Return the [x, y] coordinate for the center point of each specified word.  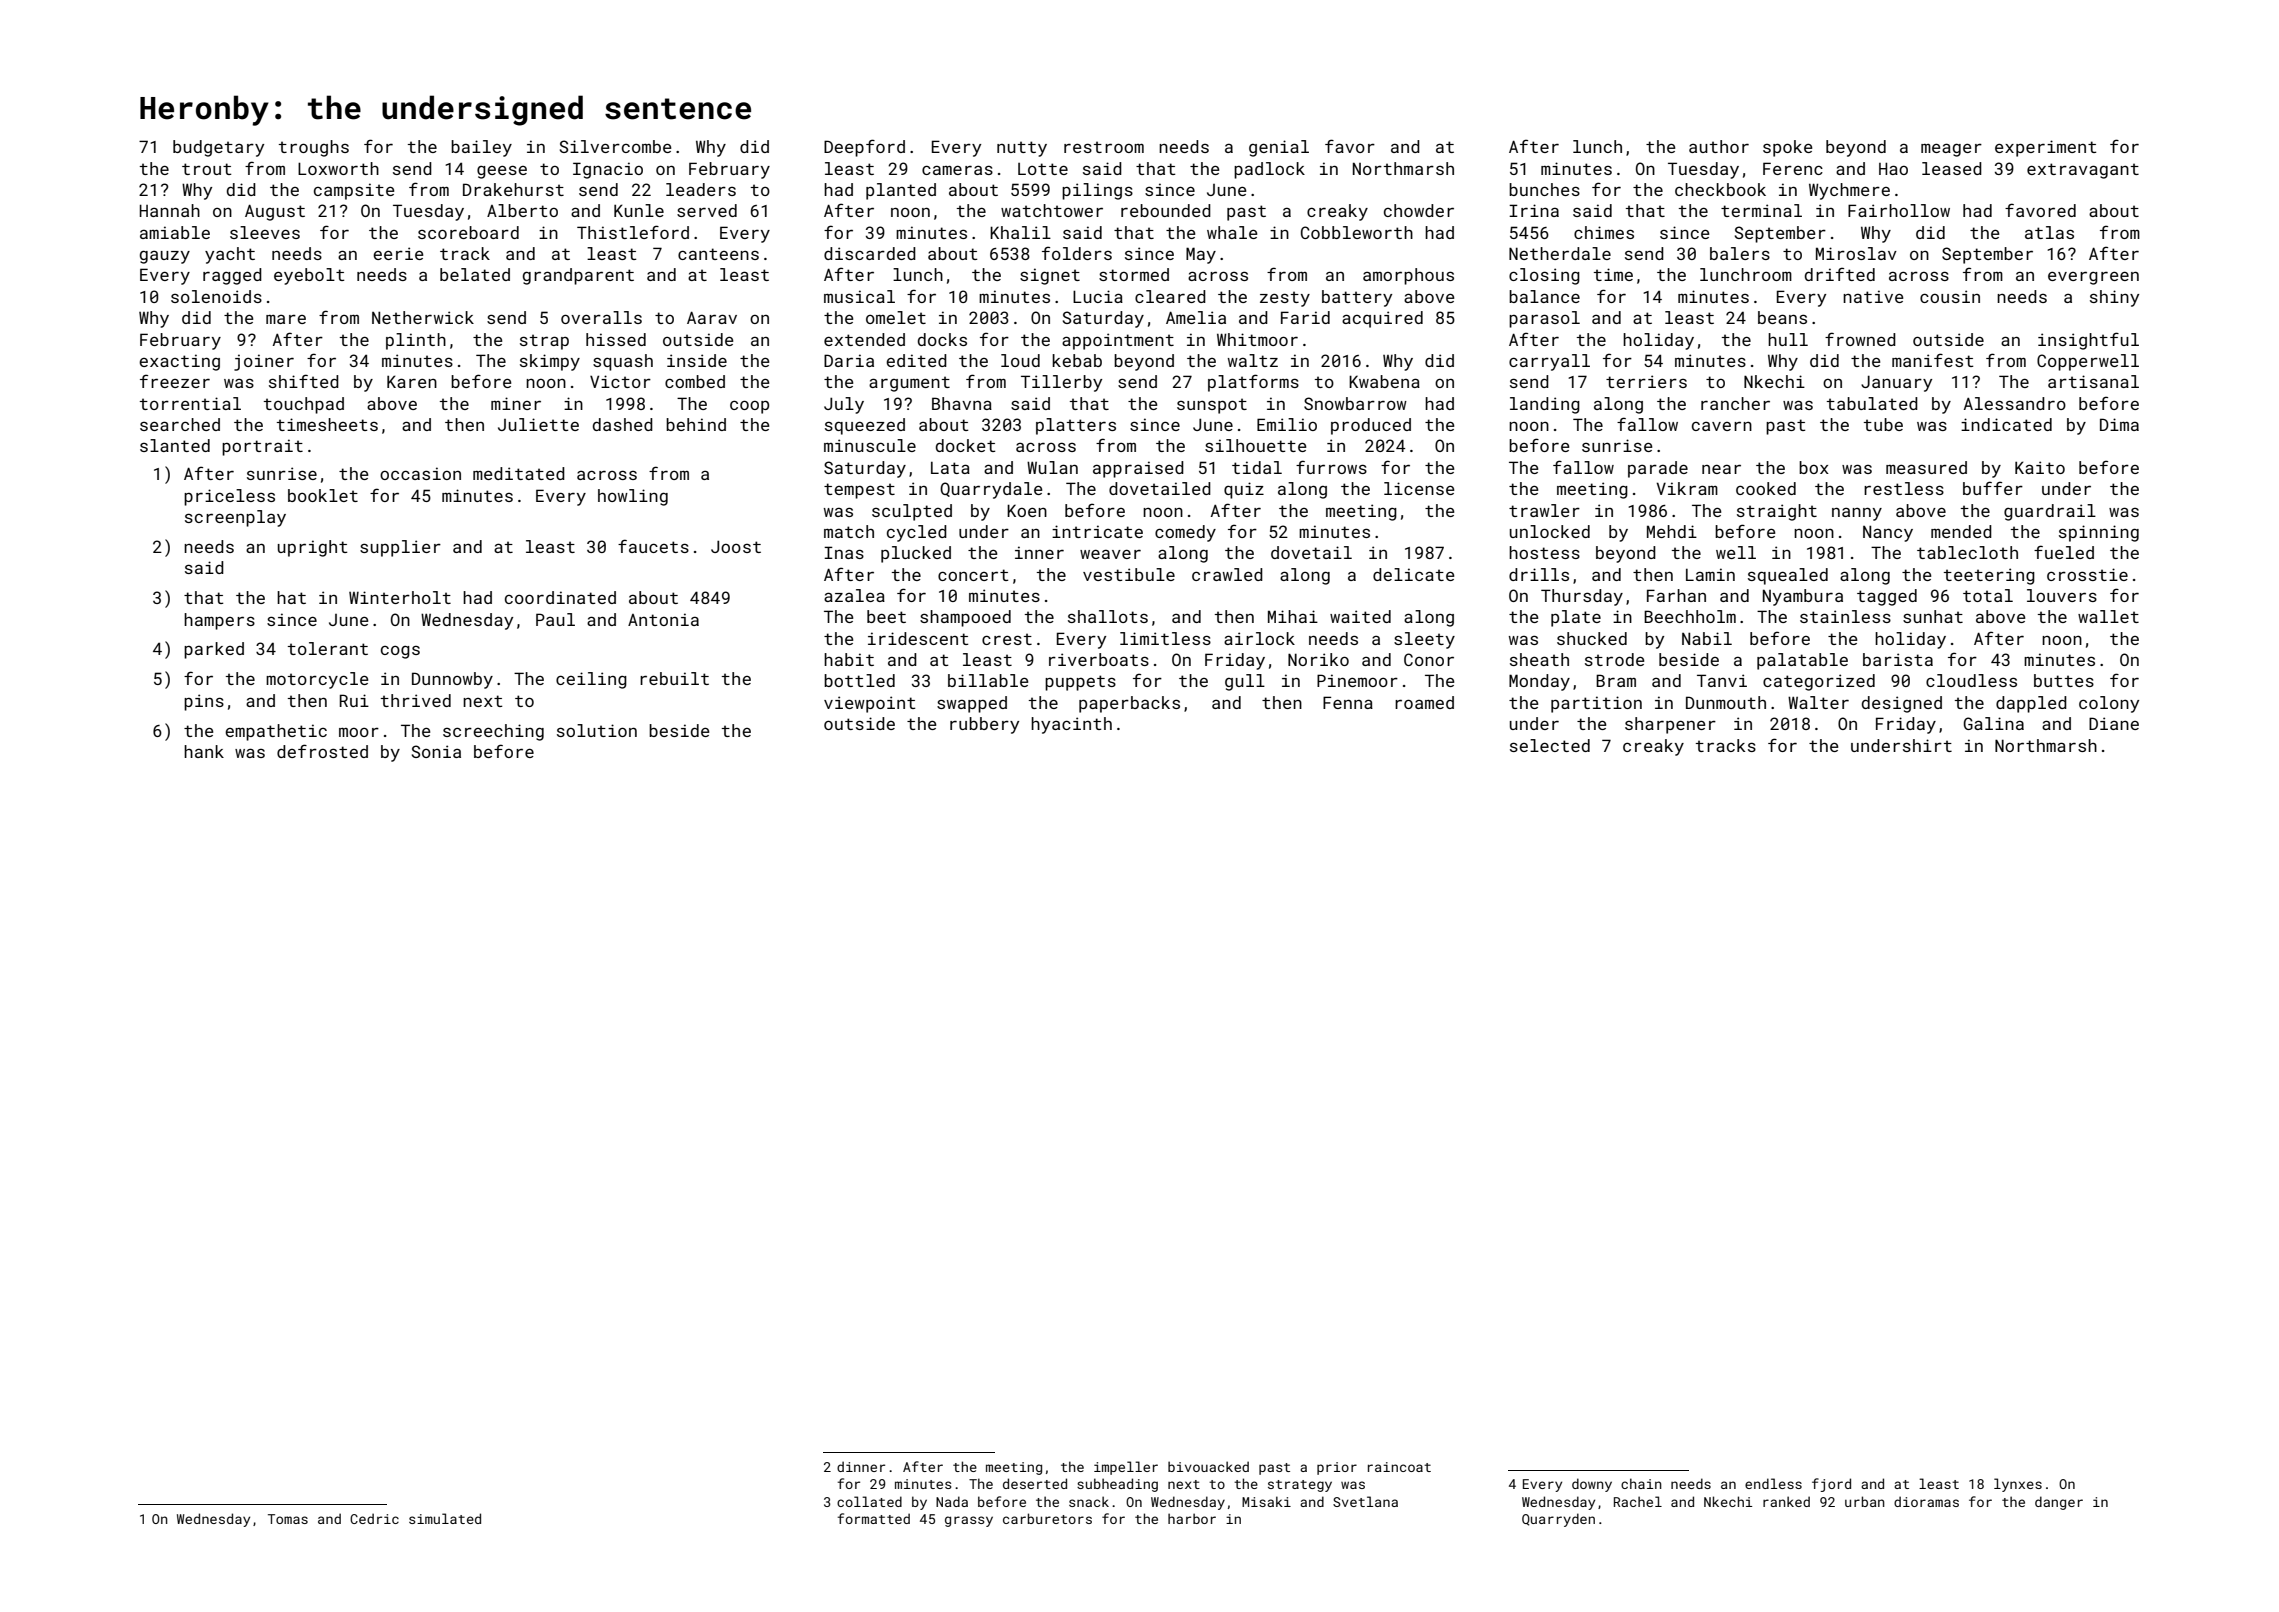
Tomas [288, 1519]
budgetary [218, 148]
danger [2059, 1503]
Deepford [864, 148]
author [1719, 146]
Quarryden [1558, 1520]
